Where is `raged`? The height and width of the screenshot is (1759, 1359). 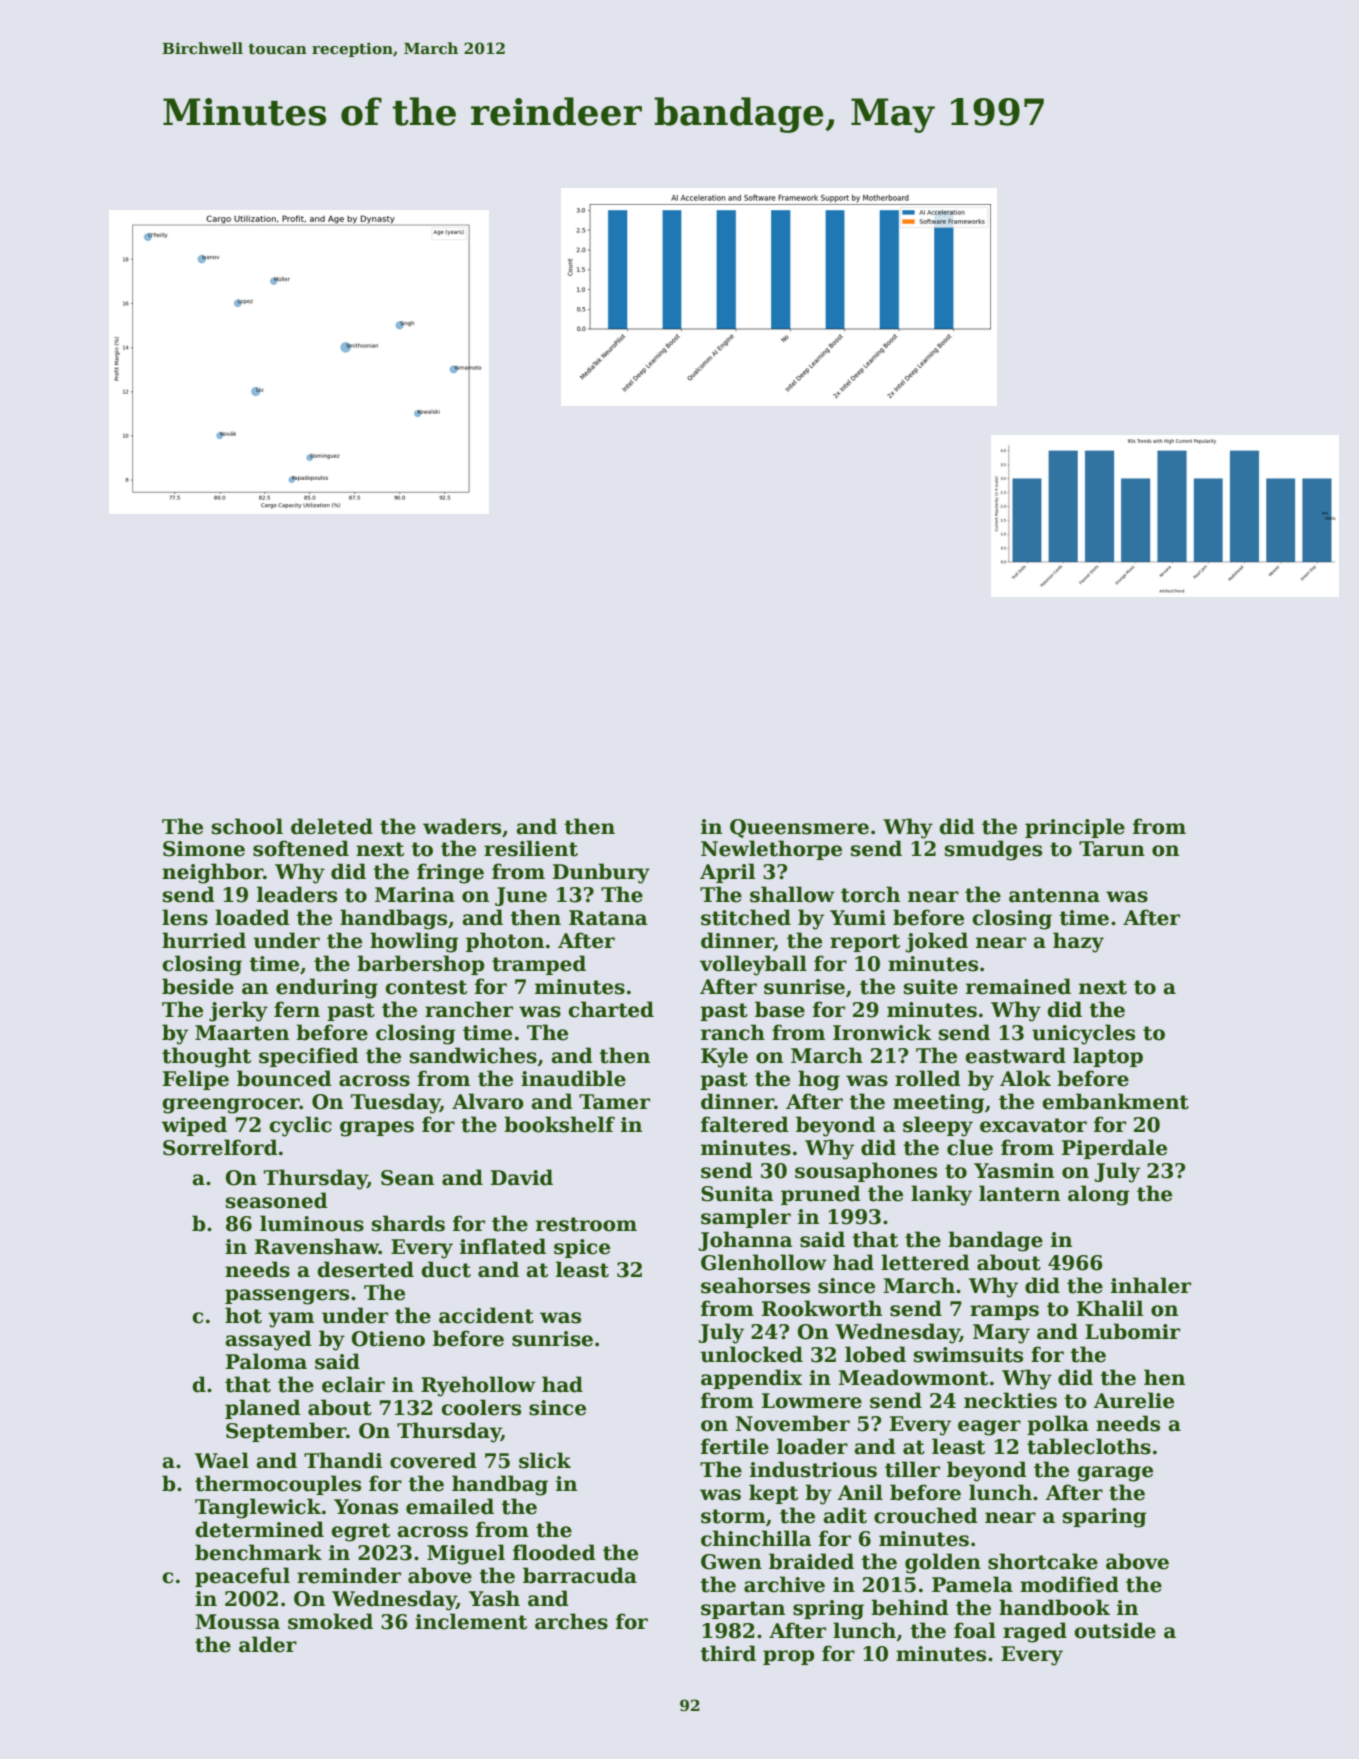 raged is located at coordinates (1035, 1632).
